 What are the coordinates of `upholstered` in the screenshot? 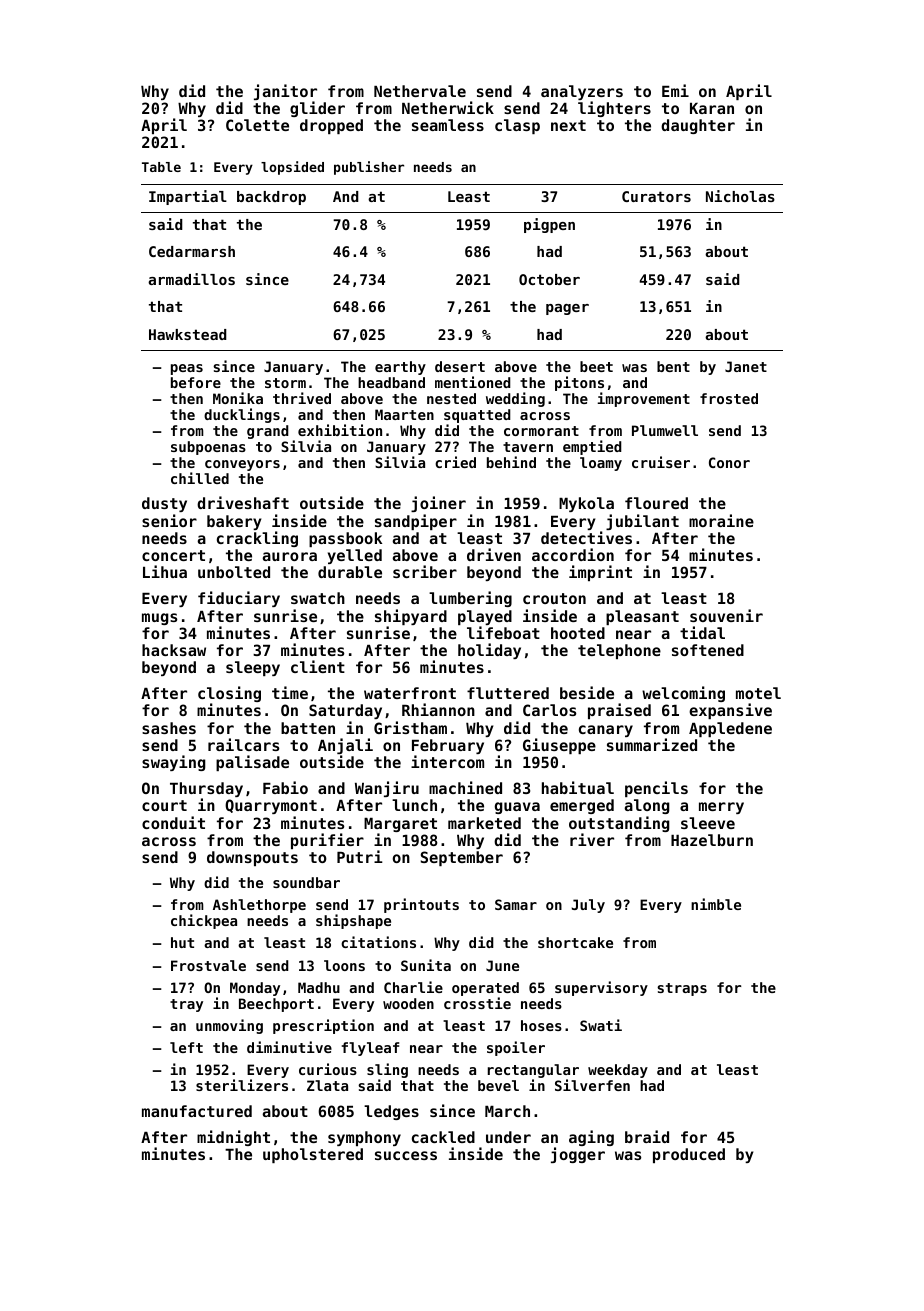 It's located at (313, 1155).
